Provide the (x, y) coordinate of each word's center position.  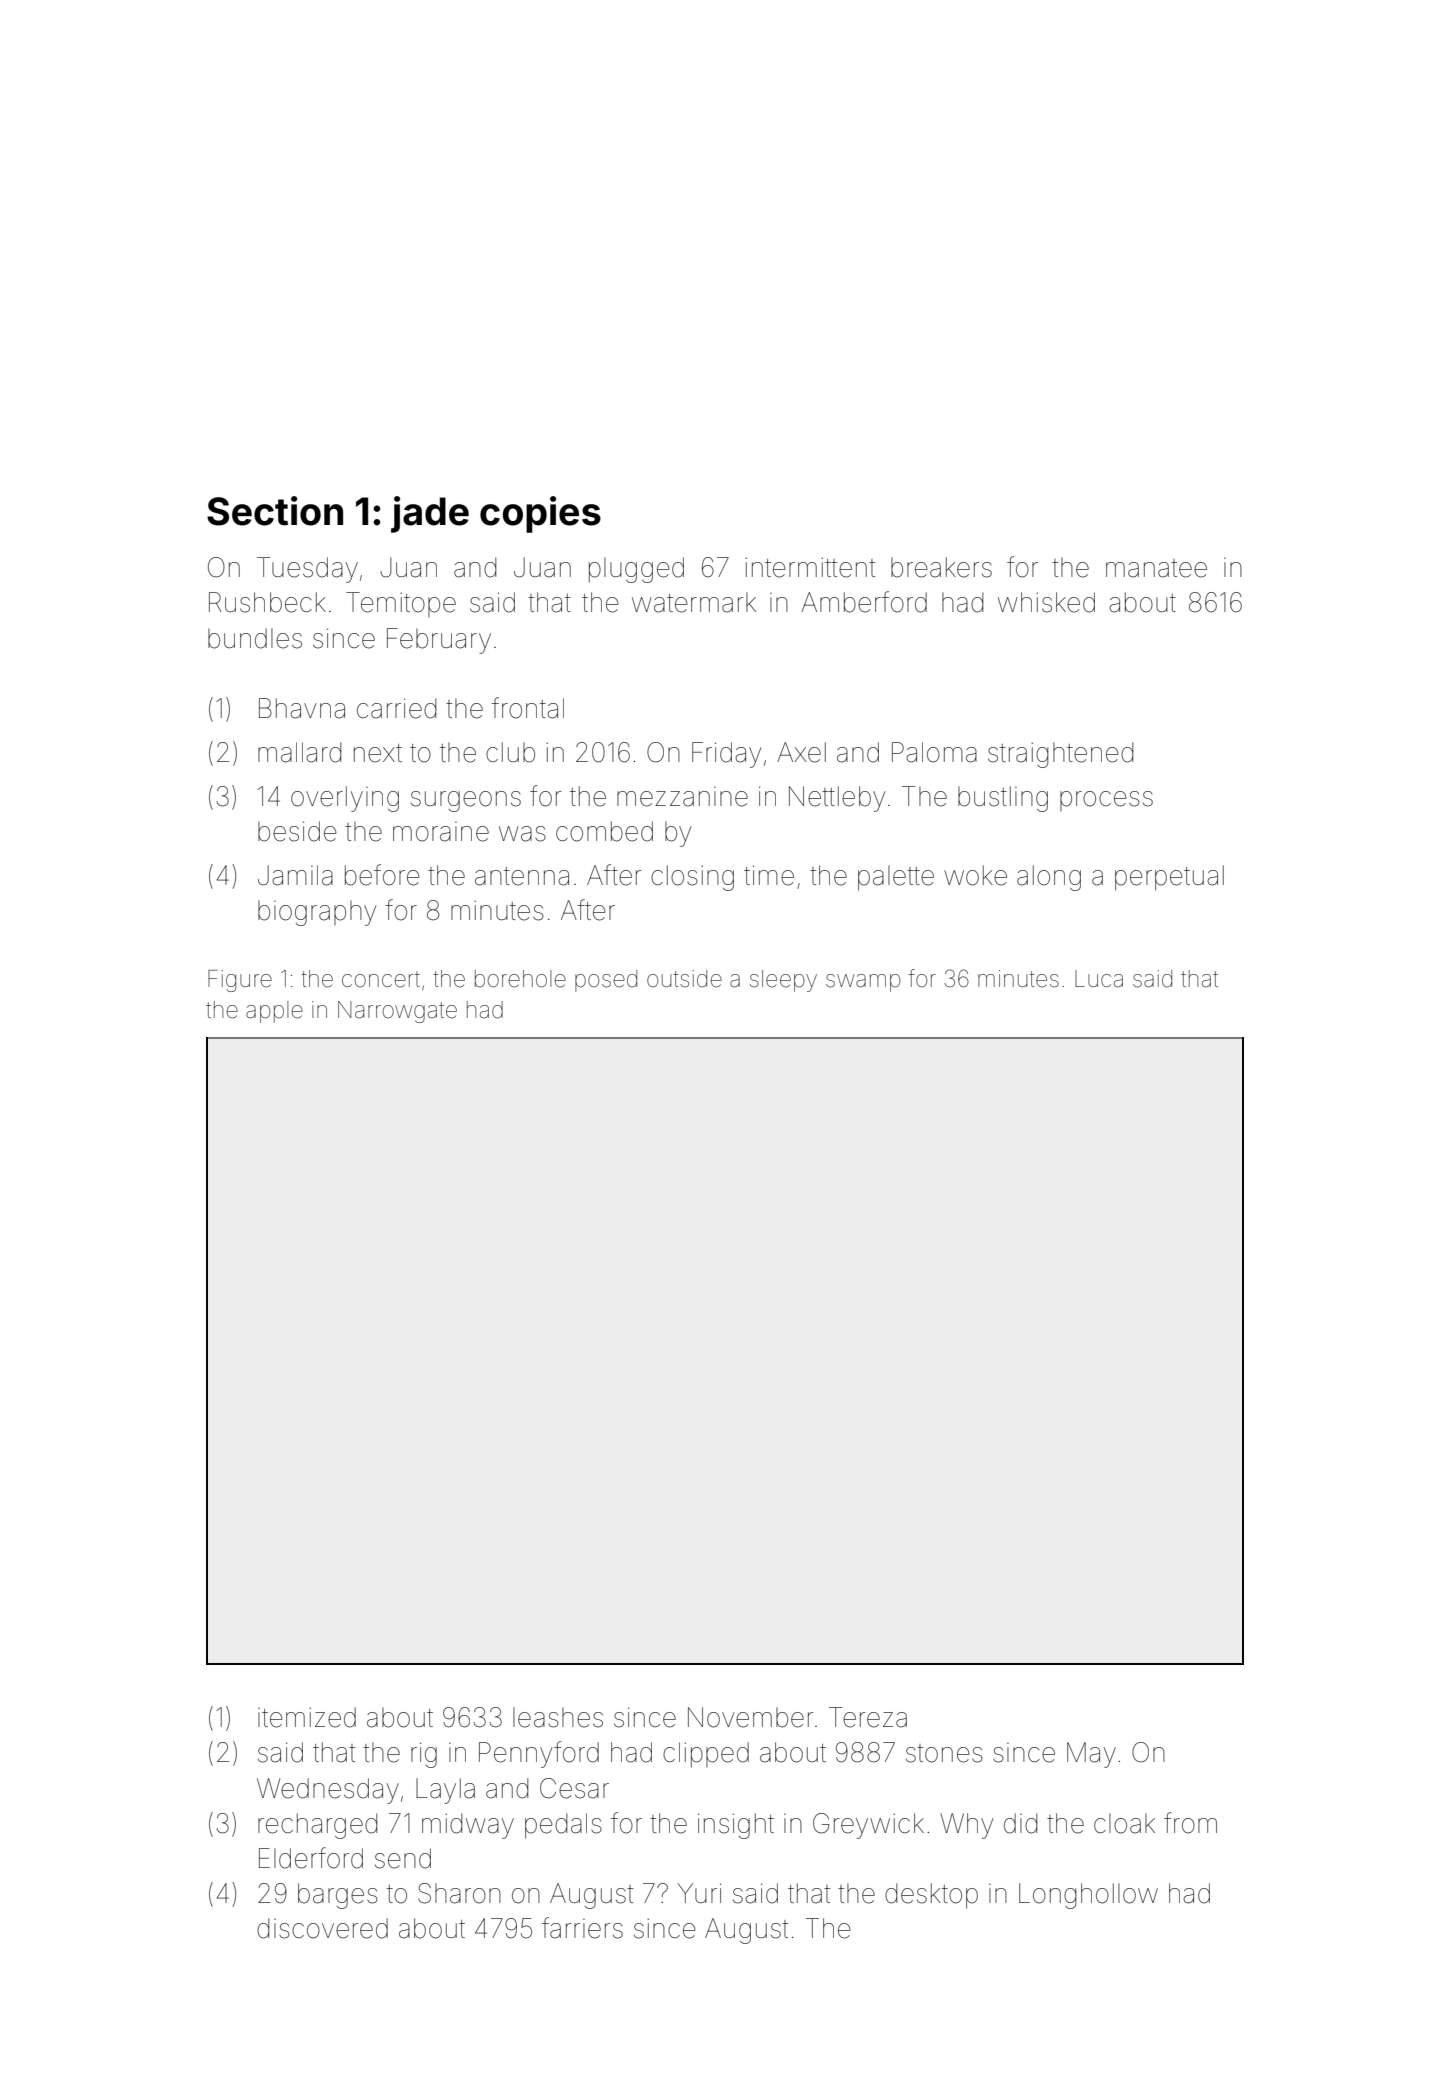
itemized (307, 1717)
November (751, 1717)
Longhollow (1088, 1896)
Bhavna (302, 708)
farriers (582, 1928)
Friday (726, 755)
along (1049, 878)
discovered (322, 1928)
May (1091, 1755)
